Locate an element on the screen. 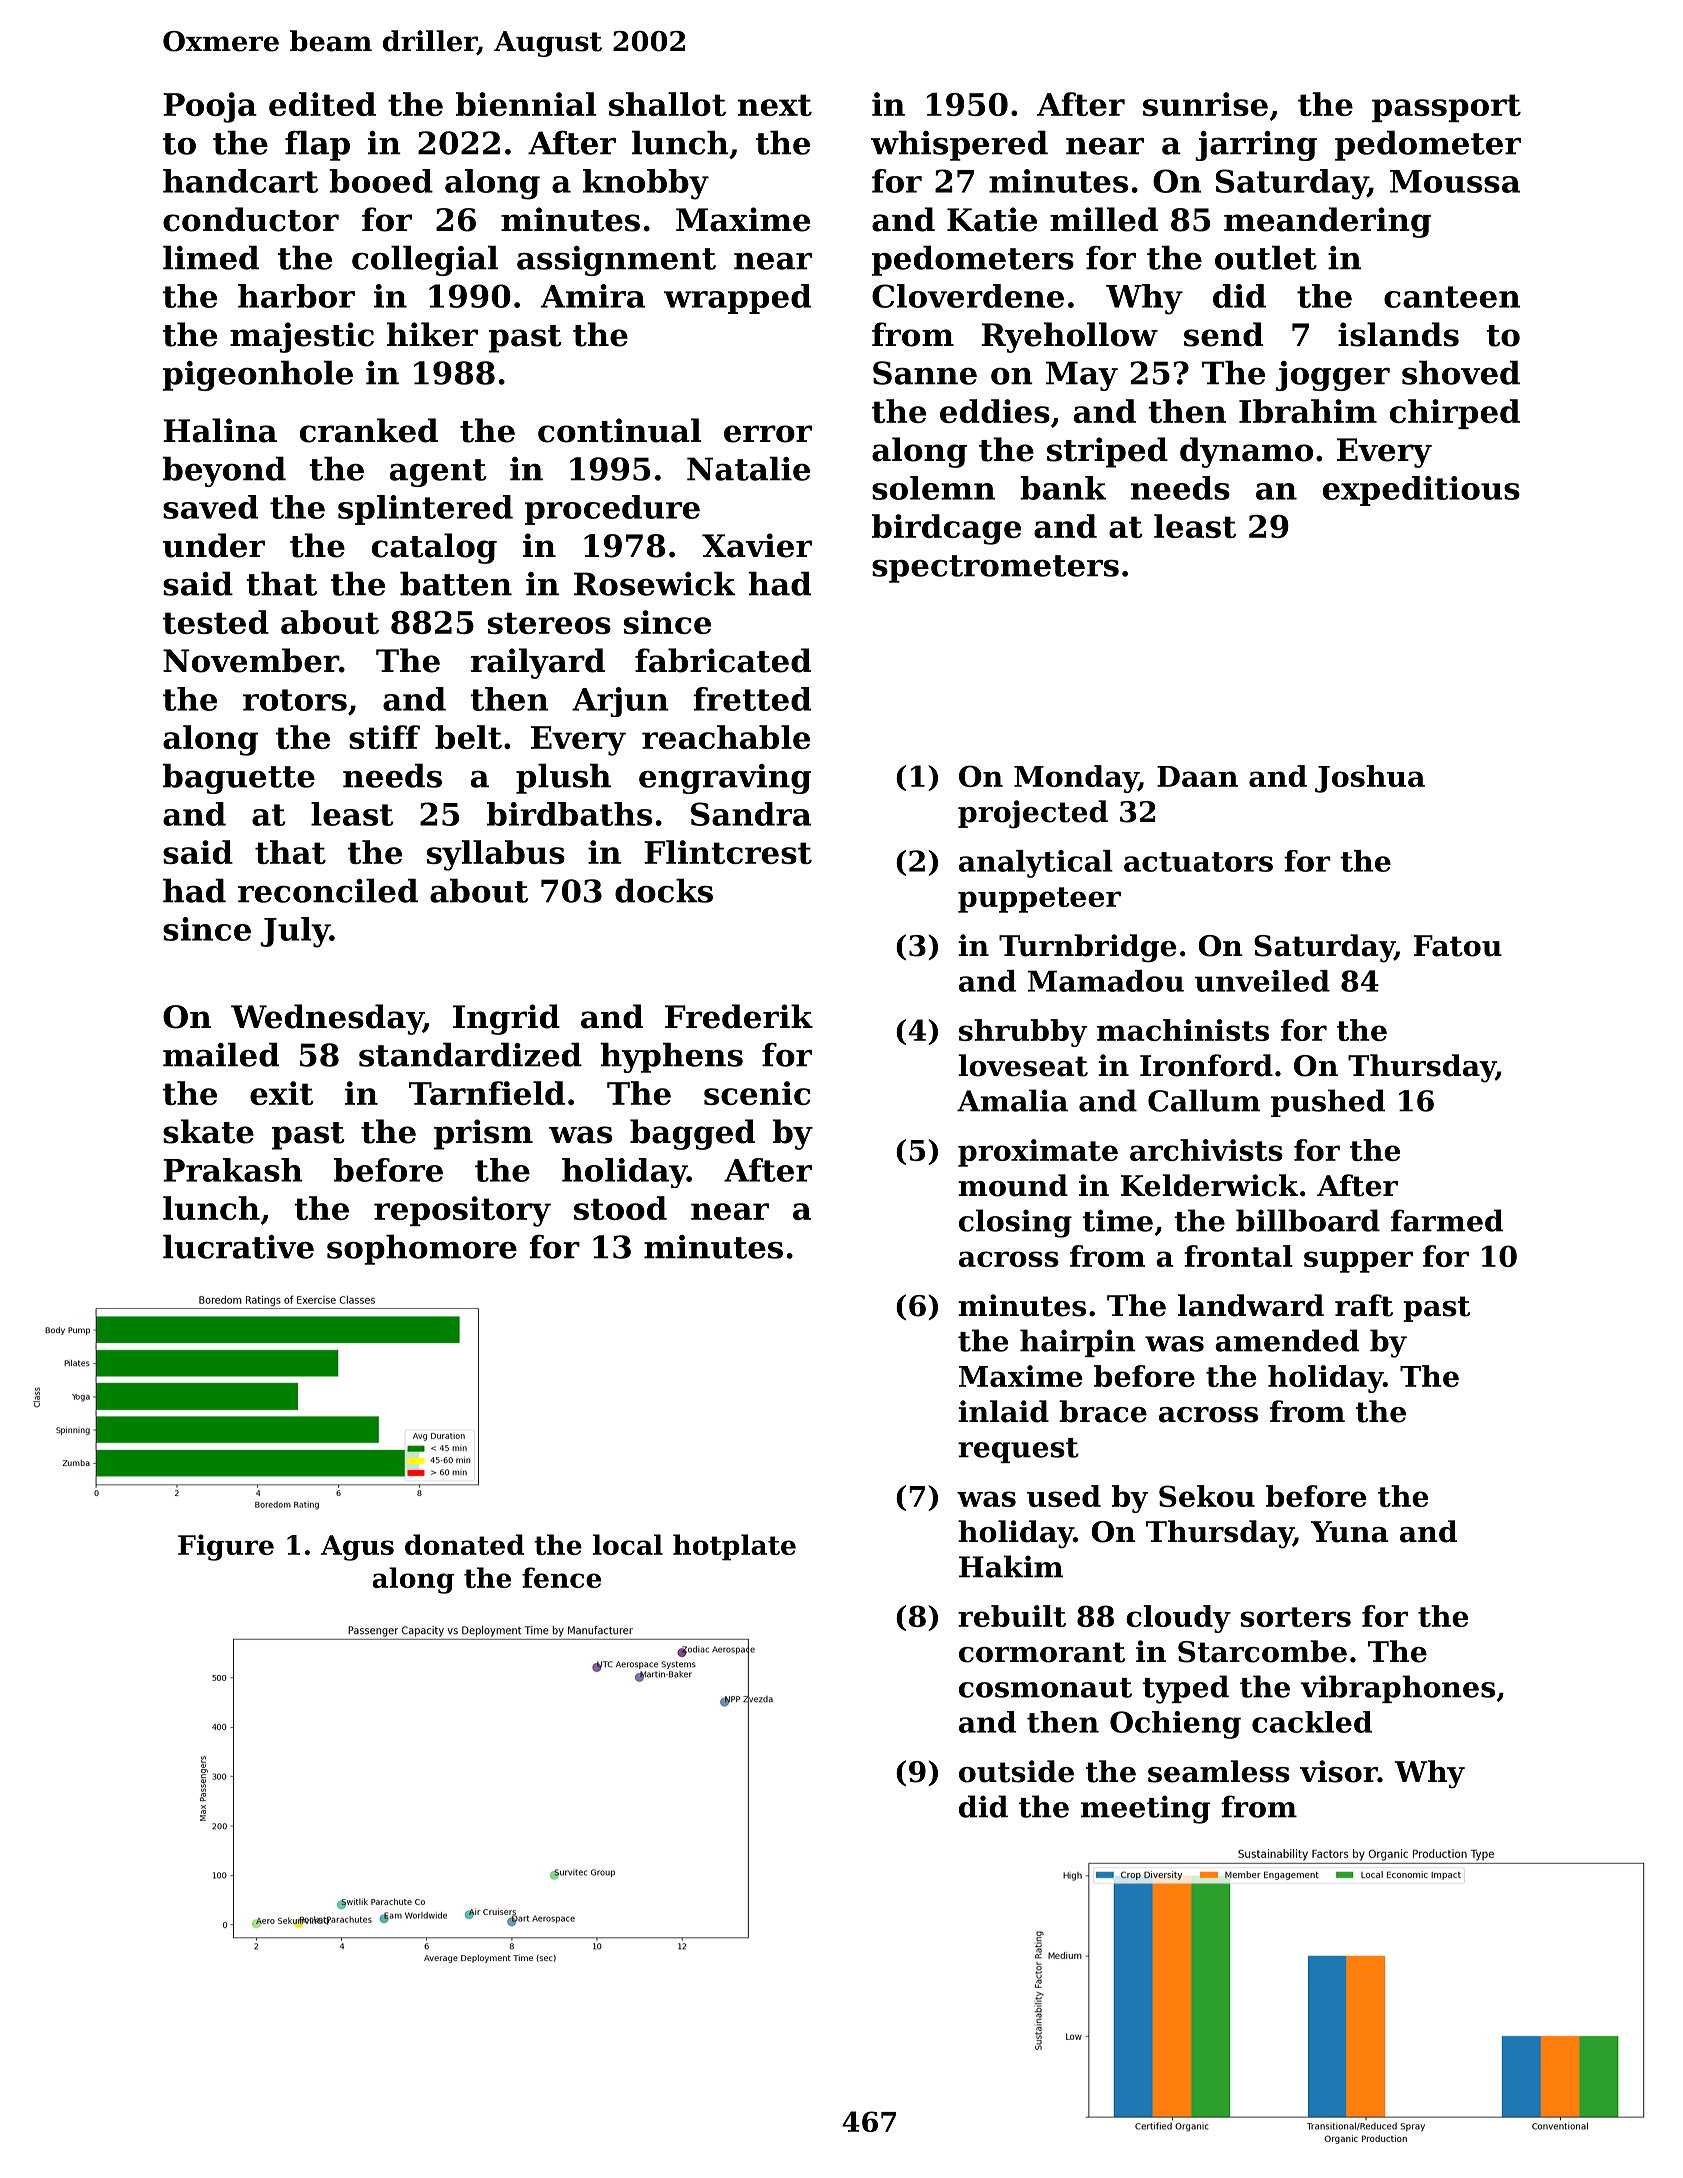 This screenshot has height=2178, width=1683. Xavier is located at coordinates (757, 545).
